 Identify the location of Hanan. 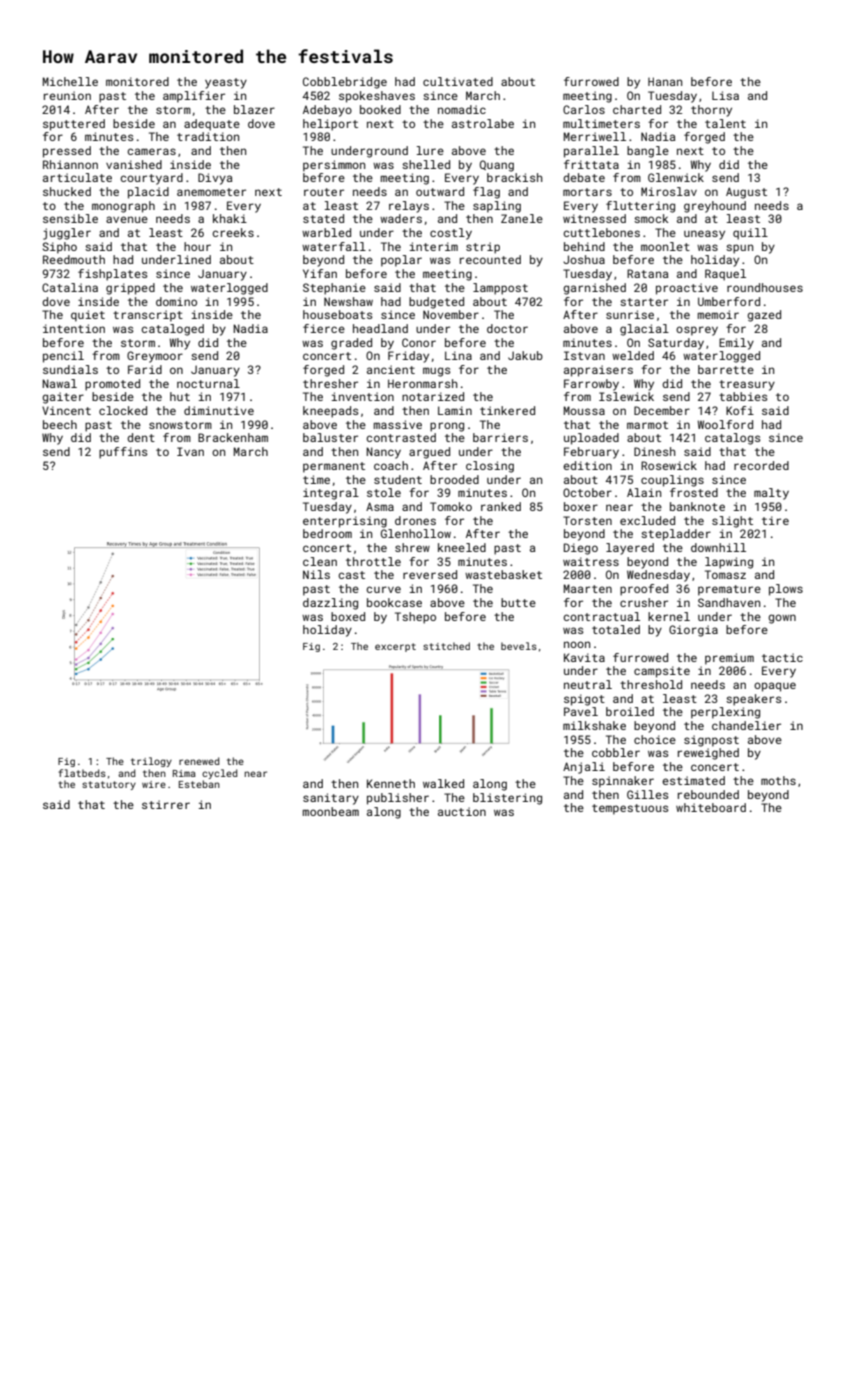
(665, 81).
